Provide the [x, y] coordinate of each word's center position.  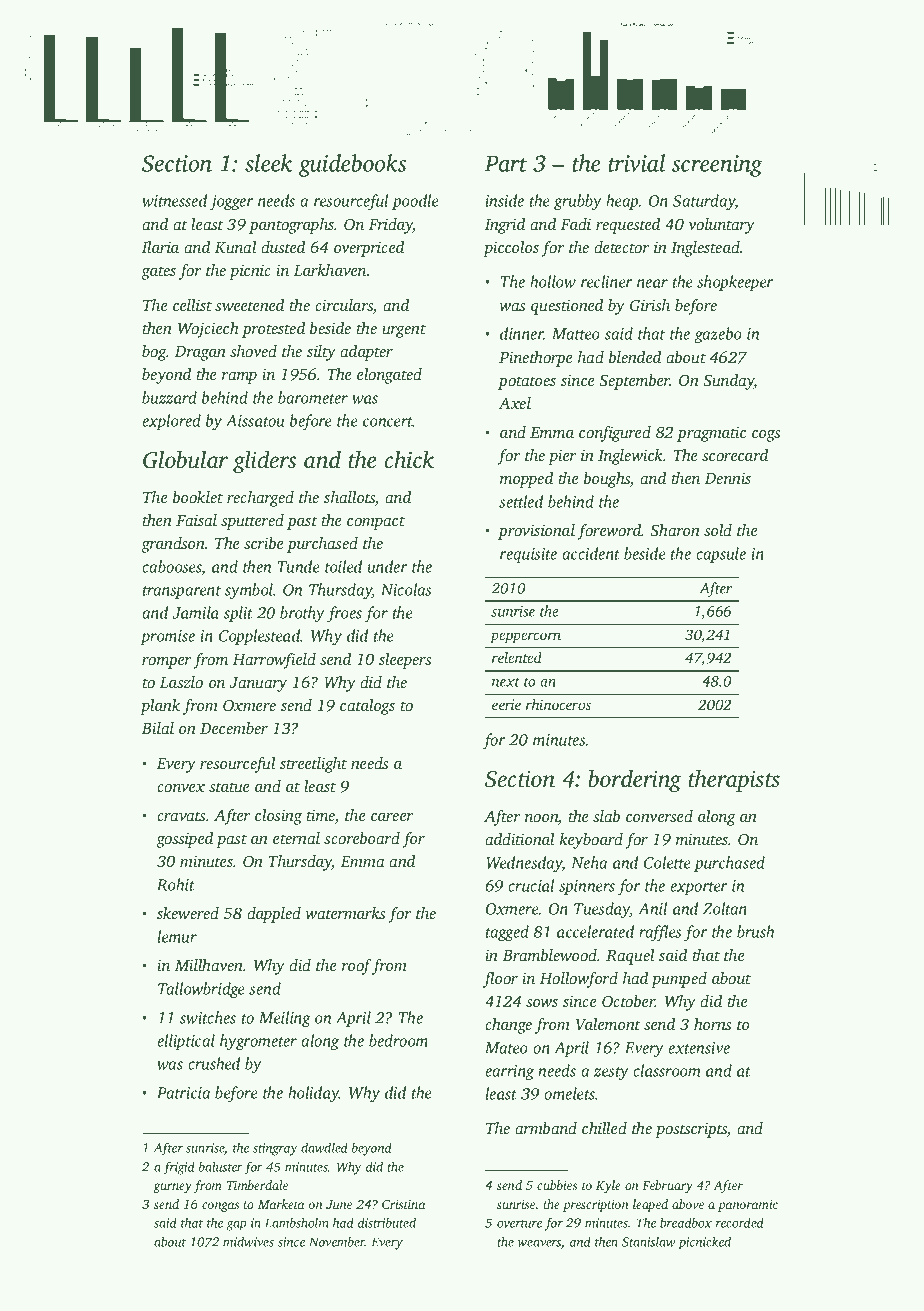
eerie [506, 704]
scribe [264, 543]
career [392, 817]
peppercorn [525, 638]
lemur [177, 936]
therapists [734, 781]
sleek [268, 163]
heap [622, 202]
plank [160, 707]
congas [220, 1207]
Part [506, 164]
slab [606, 816]
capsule [721, 555]
